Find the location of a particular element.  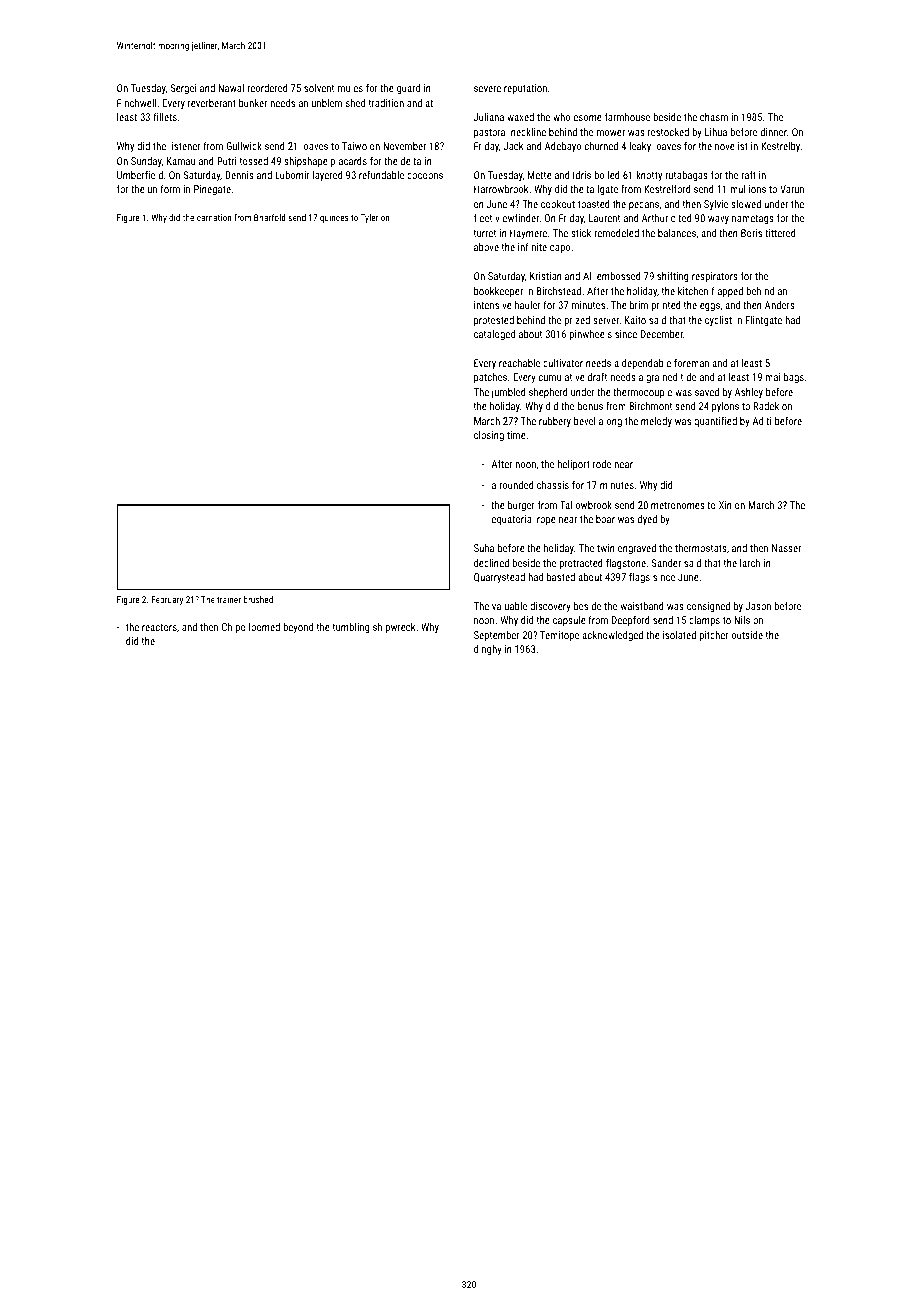

dinghy is located at coordinates (488, 650).
